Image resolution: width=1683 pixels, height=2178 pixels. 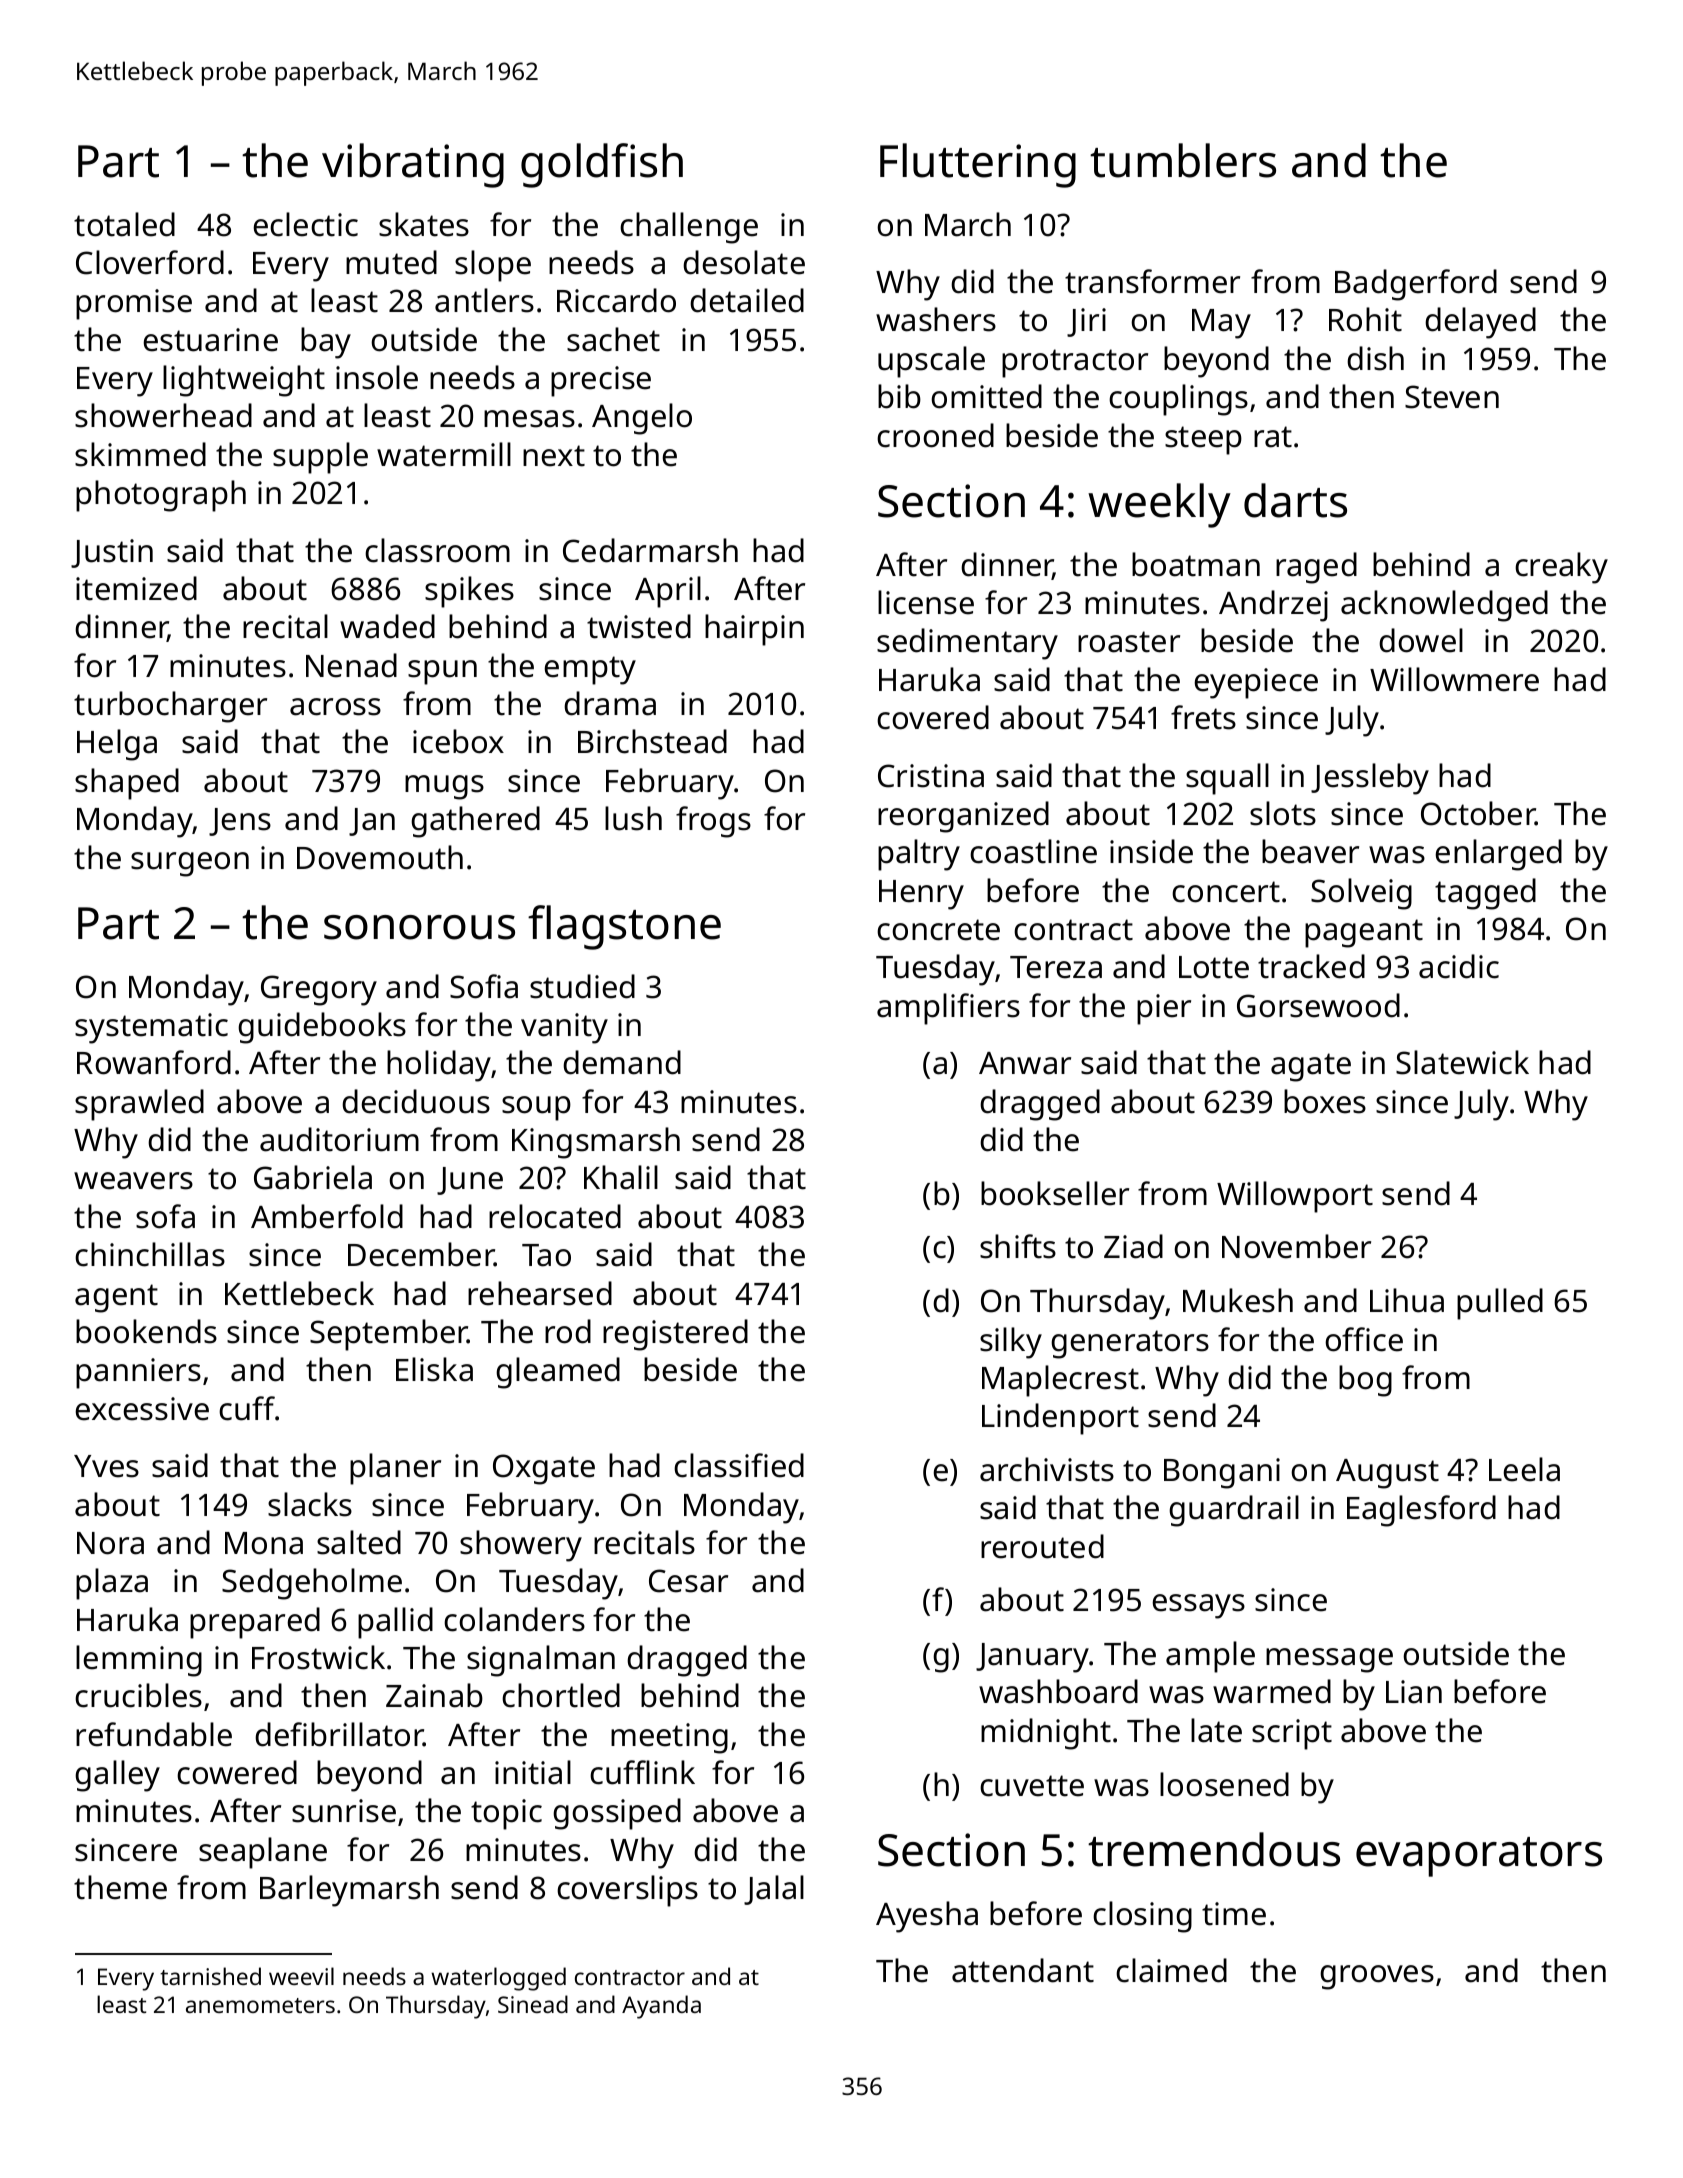 I want to click on vibrating, so click(x=413, y=165).
